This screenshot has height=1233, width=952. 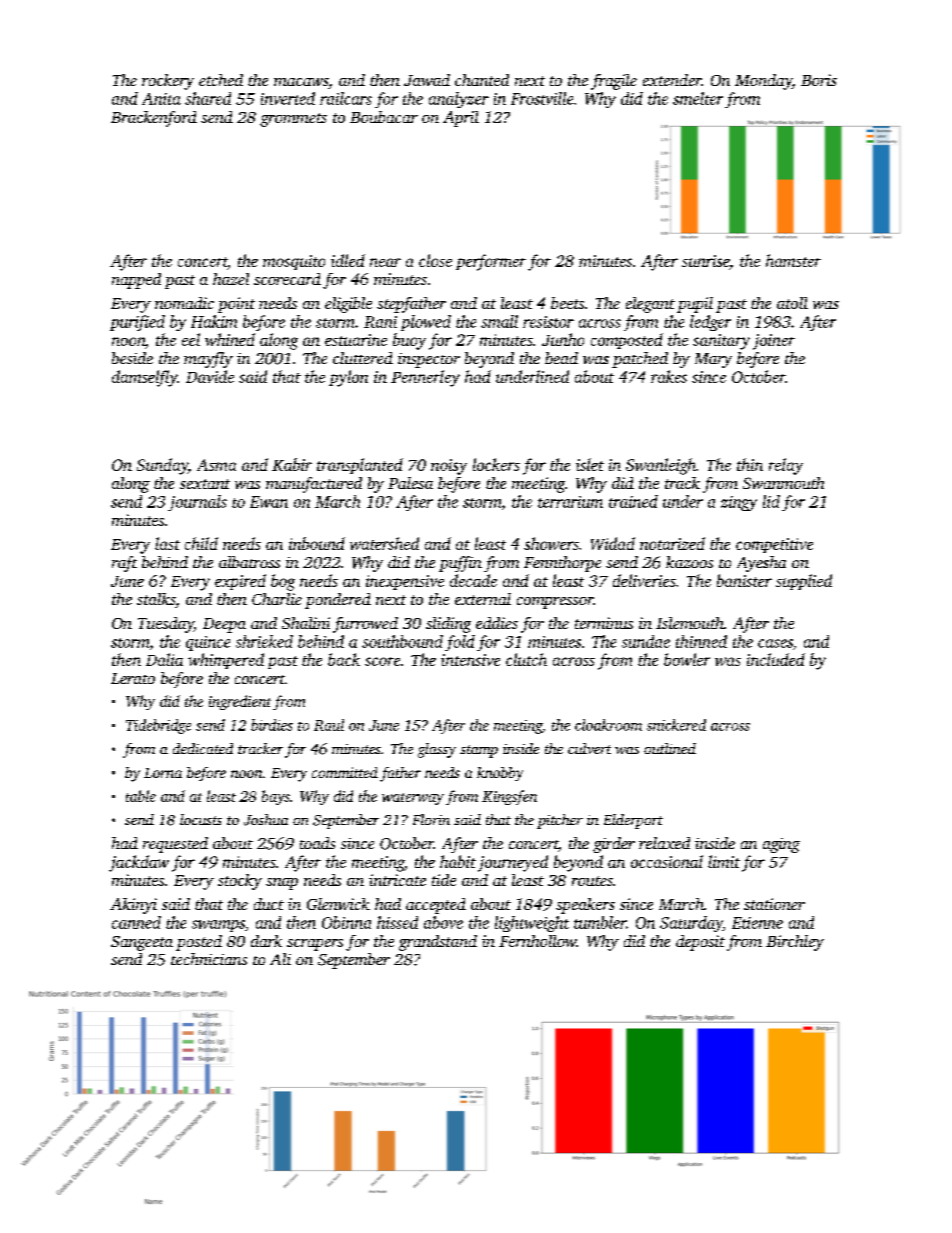 What do you see at coordinates (774, 342) in the screenshot?
I see `joiner` at bounding box center [774, 342].
